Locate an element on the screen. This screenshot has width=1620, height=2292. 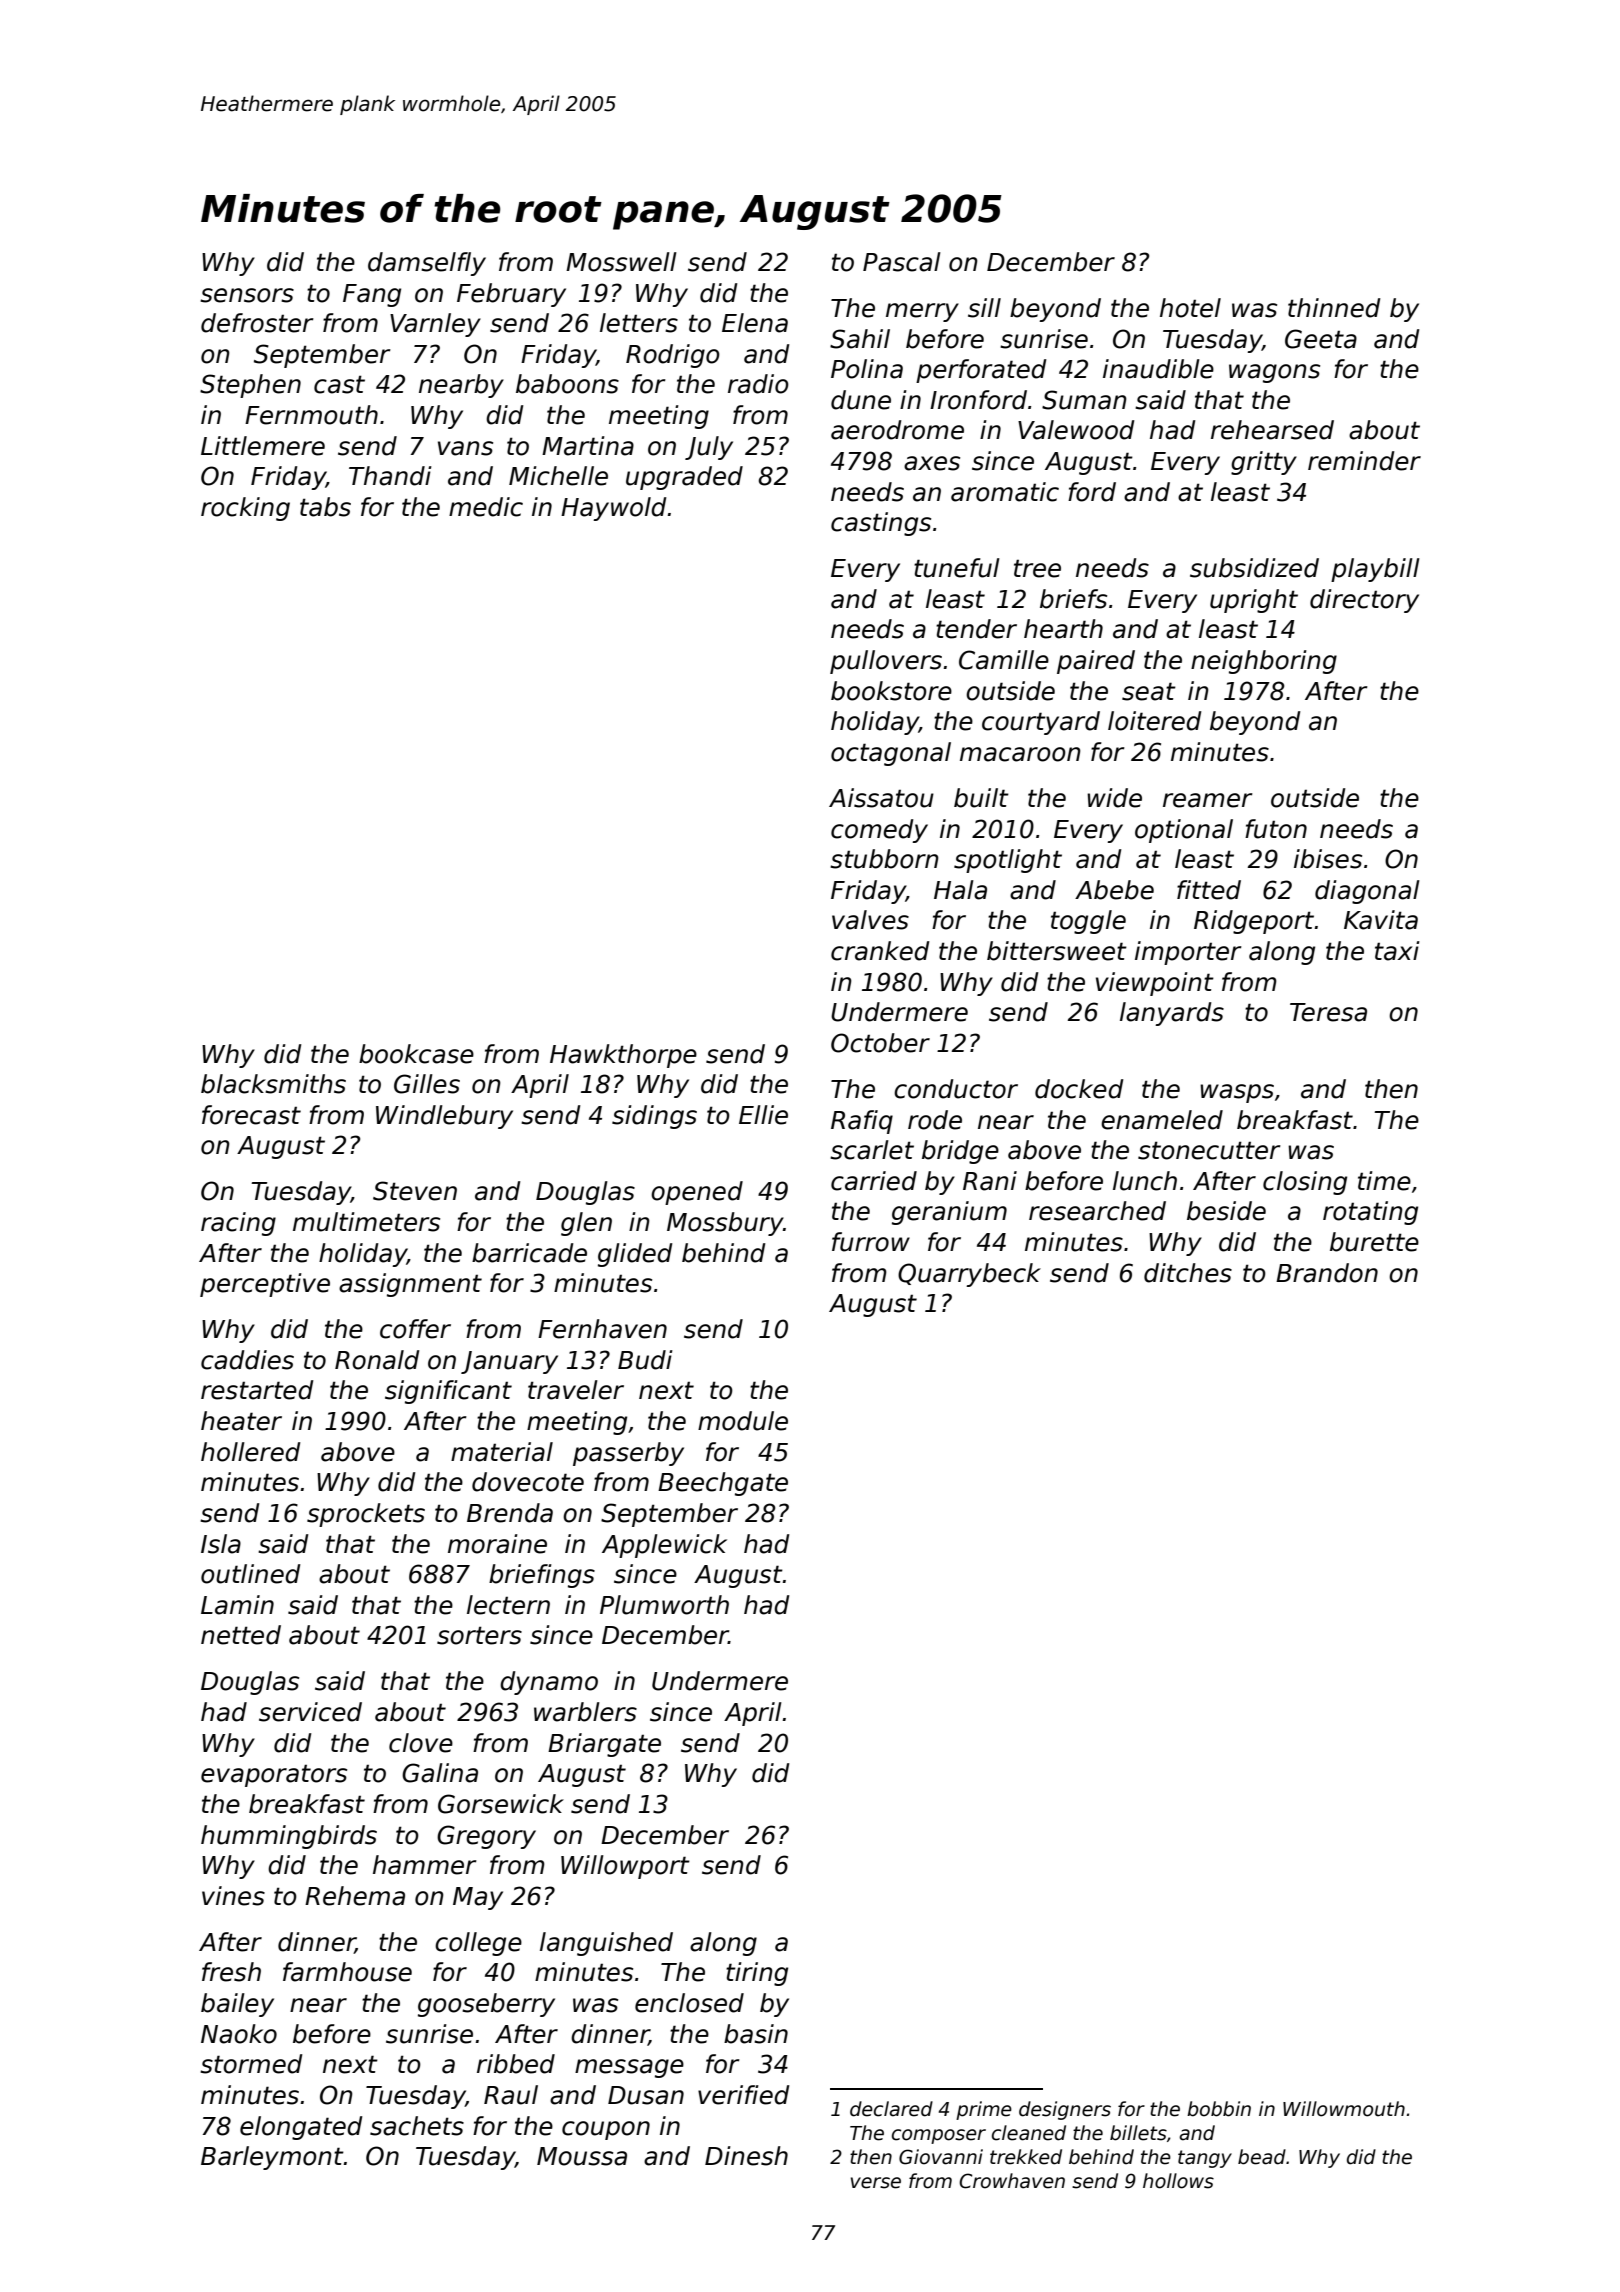
farmhouse is located at coordinates (347, 1972).
